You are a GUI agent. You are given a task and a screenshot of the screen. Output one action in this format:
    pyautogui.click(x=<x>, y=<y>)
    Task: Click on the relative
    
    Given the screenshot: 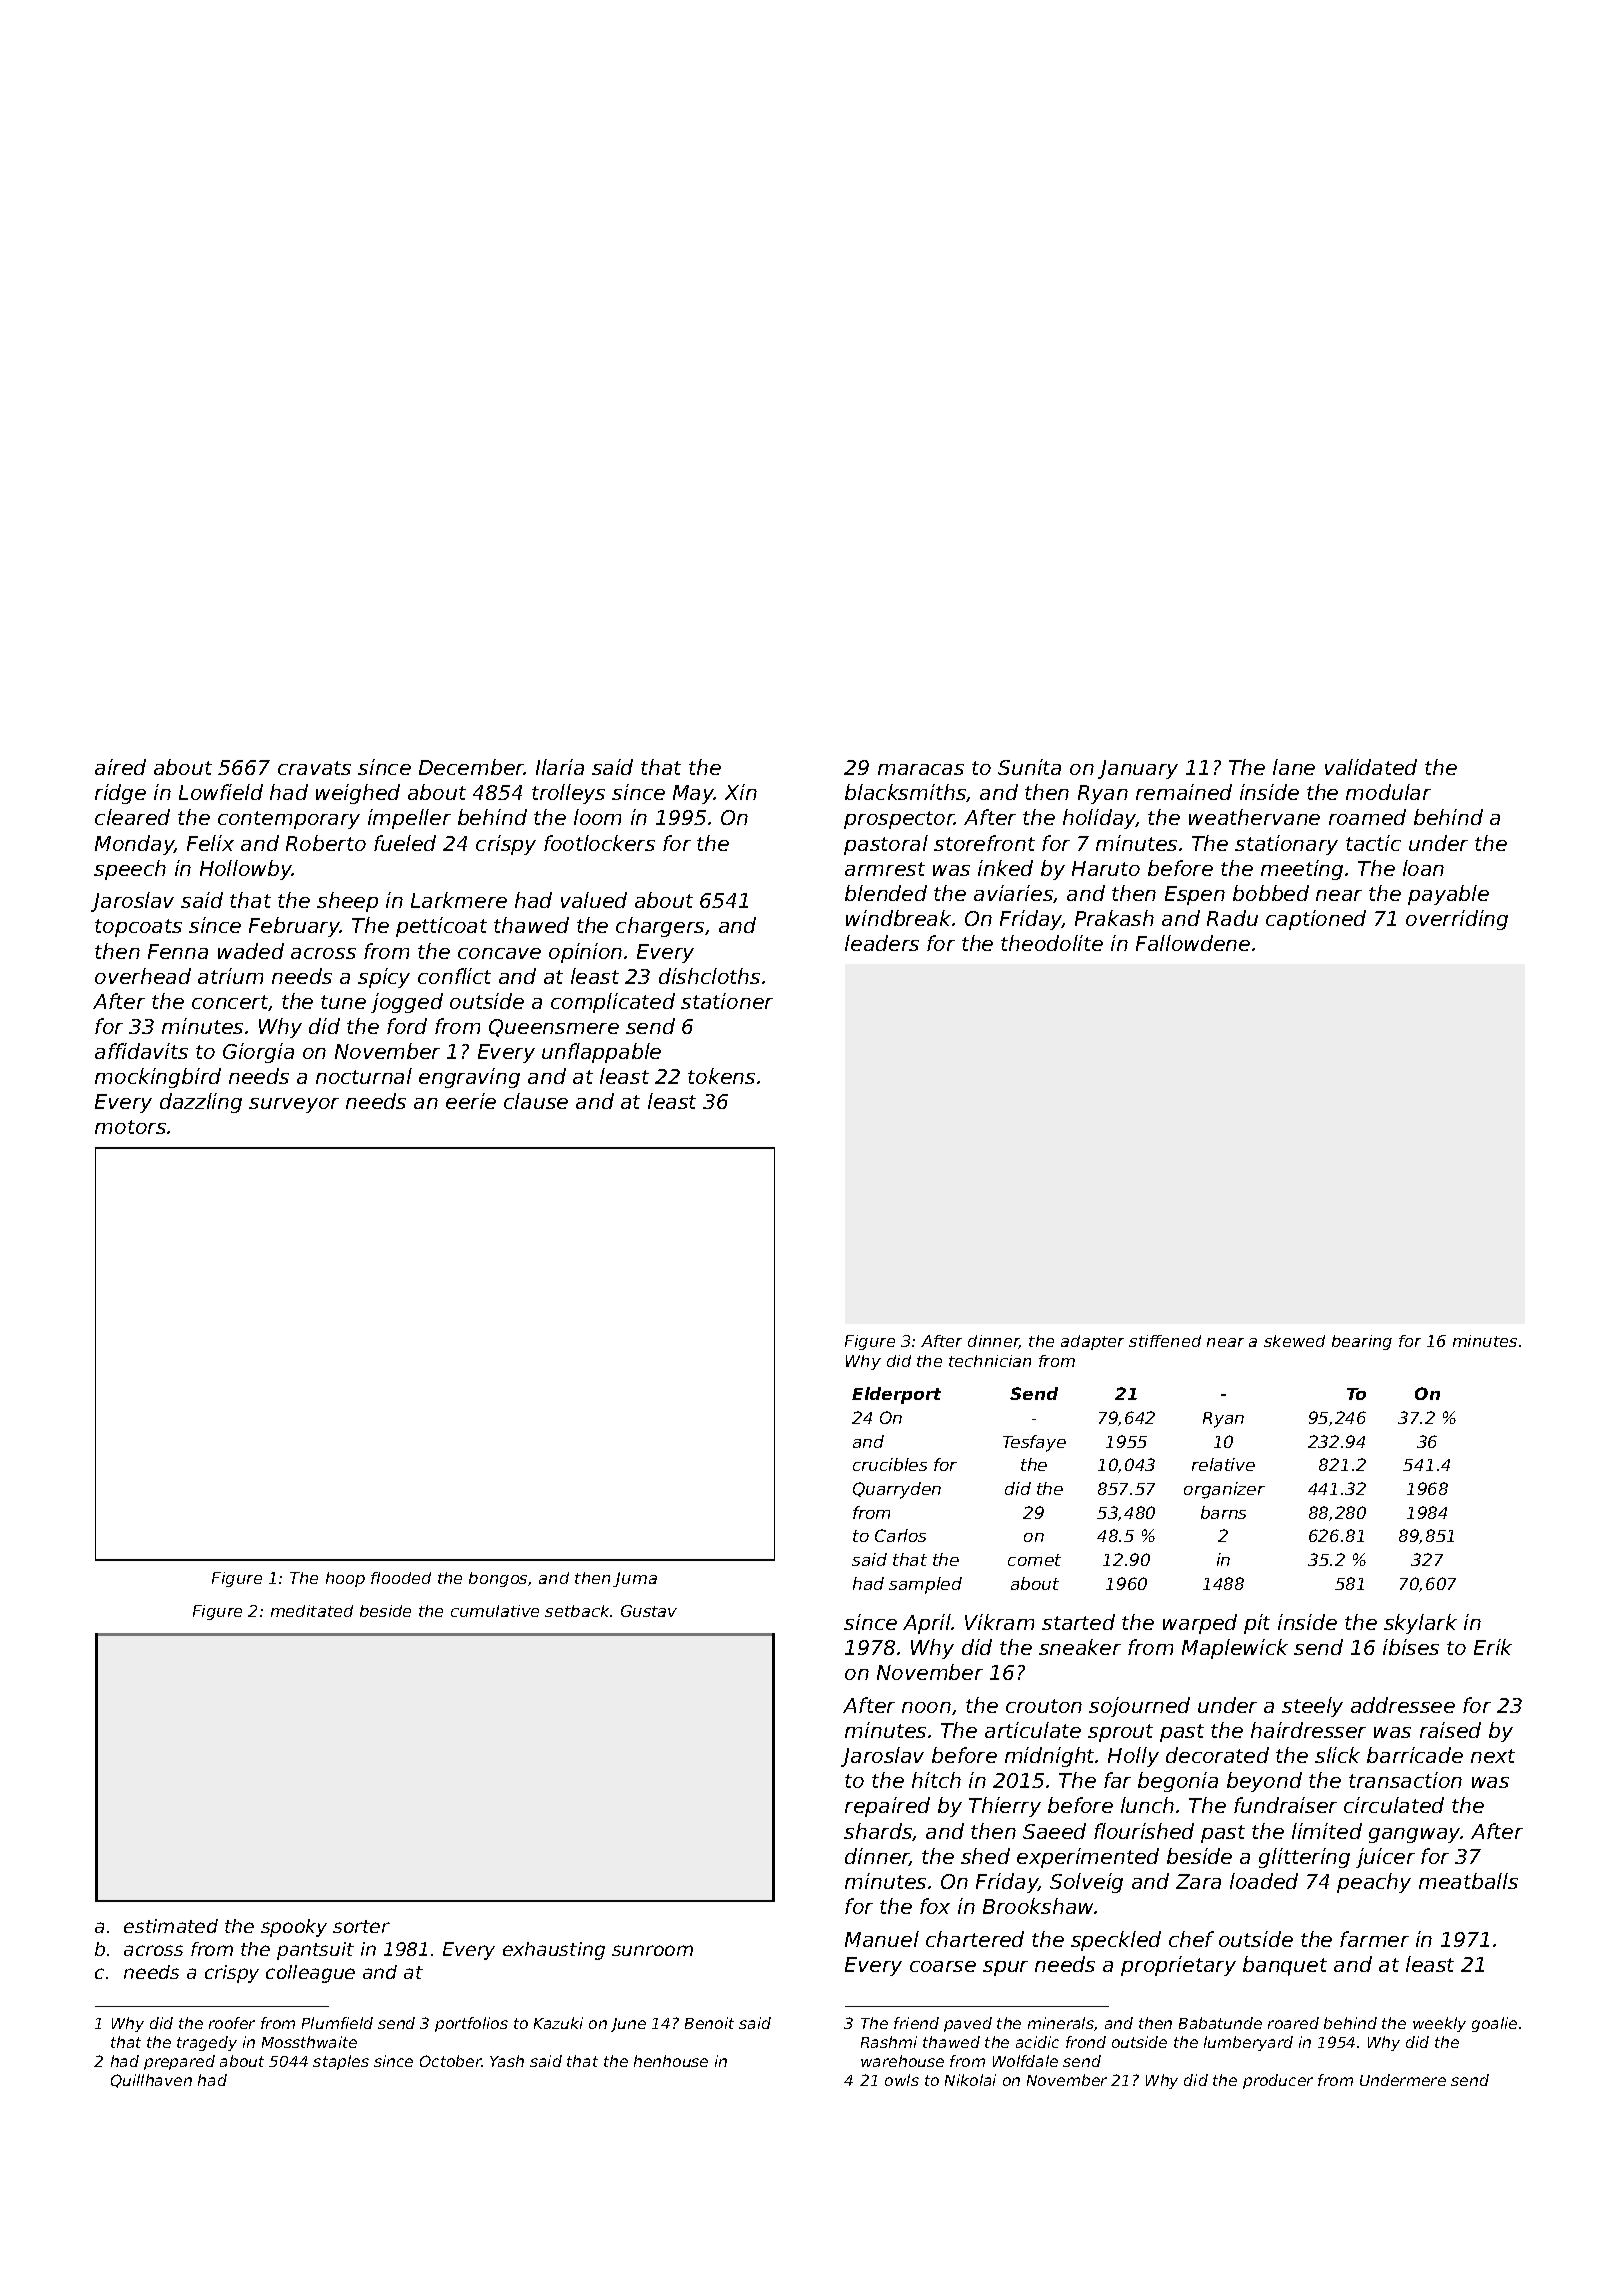 What is the action you would take?
    pyautogui.click(x=1223, y=1464)
